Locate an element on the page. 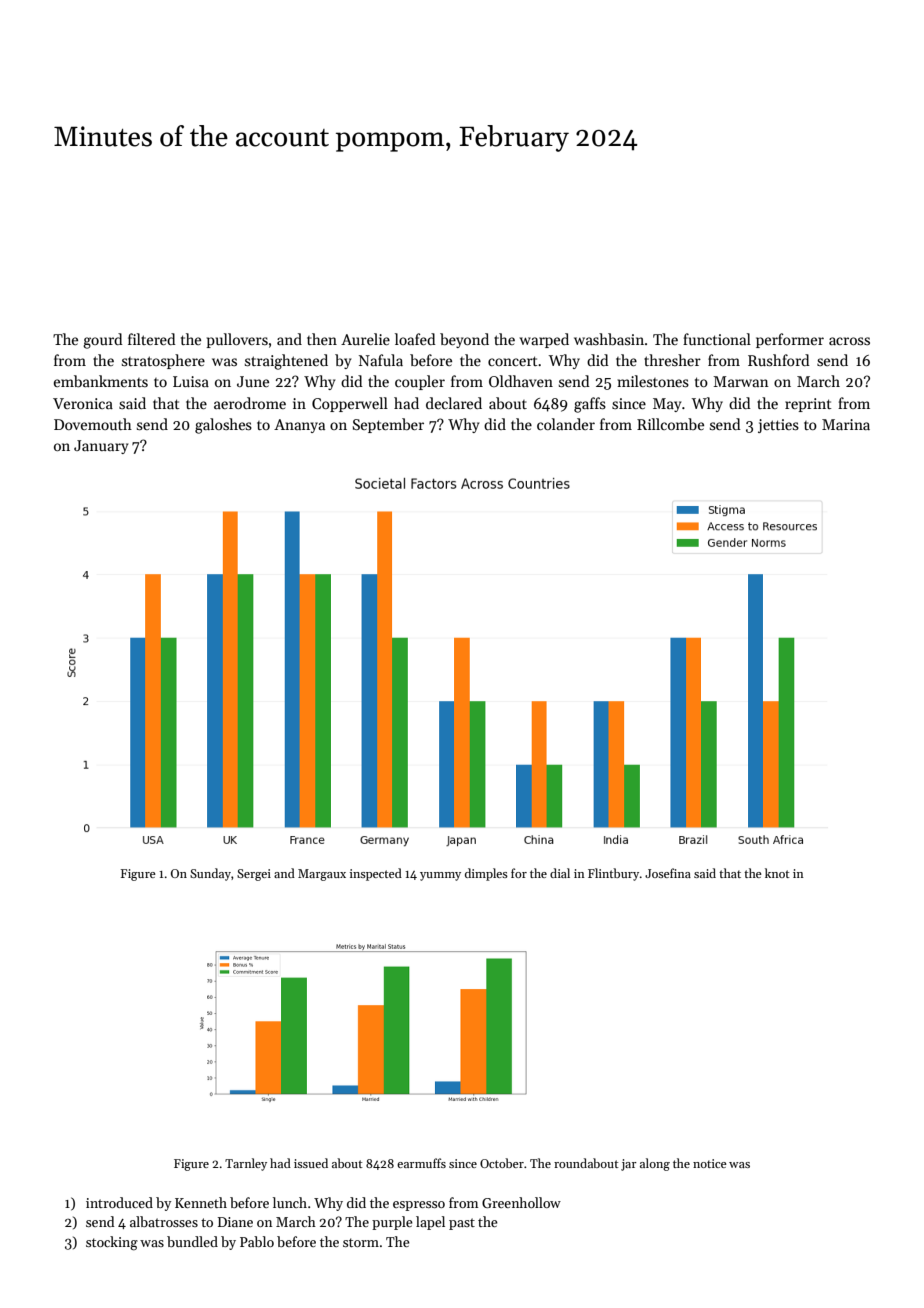 This image has width=924, height=1308. issued is located at coordinates (311, 1163).
